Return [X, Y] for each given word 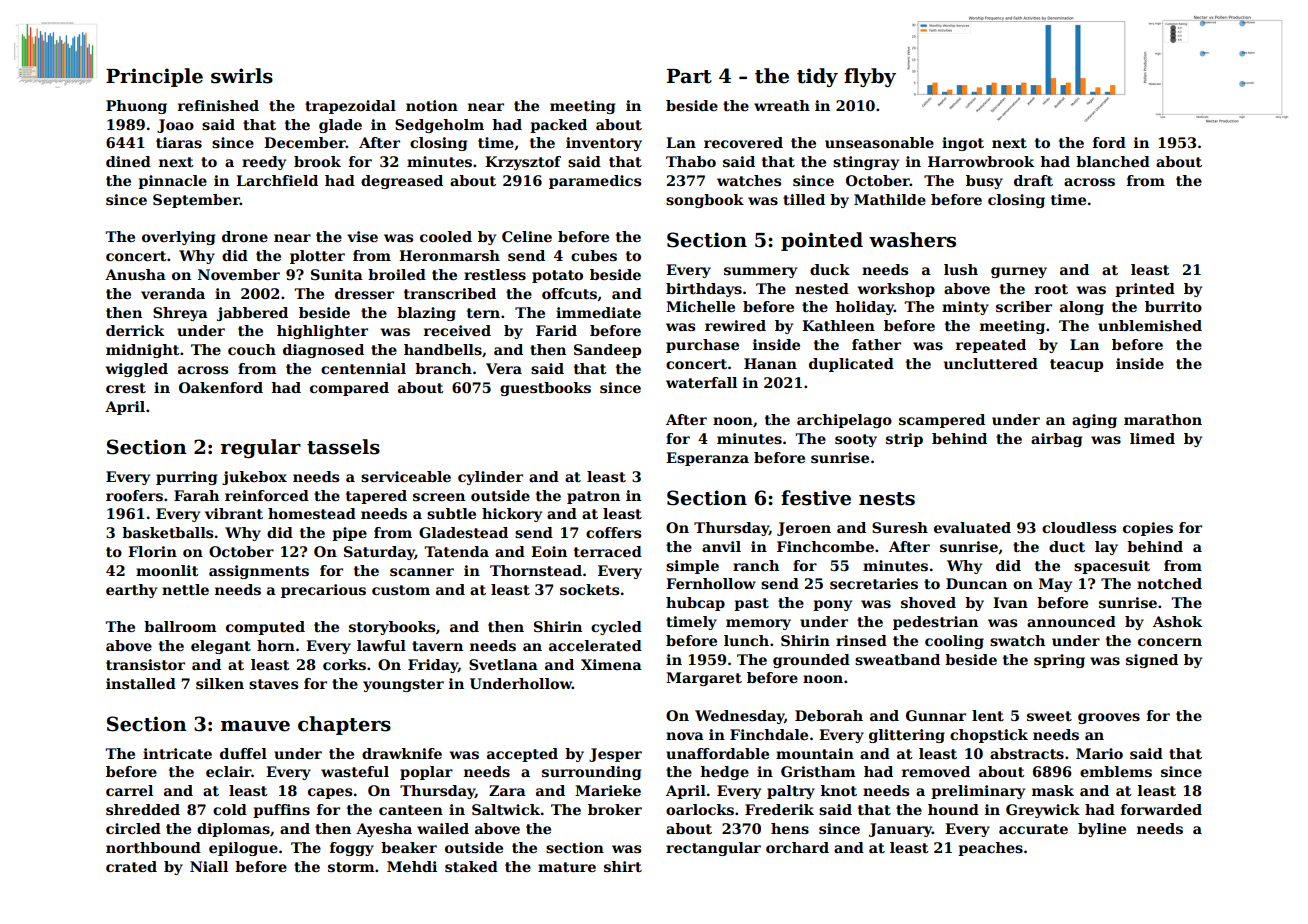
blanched [1113, 161]
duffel [243, 753]
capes [330, 793]
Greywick [1043, 811]
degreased [402, 182]
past [751, 604]
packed [558, 126]
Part [689, 76]
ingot [963, 144]
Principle [154, 77]
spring [1059, 661]
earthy [131, 591]
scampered [942, 421]
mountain [815, 753]
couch [252, 349]
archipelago [844, 421]
